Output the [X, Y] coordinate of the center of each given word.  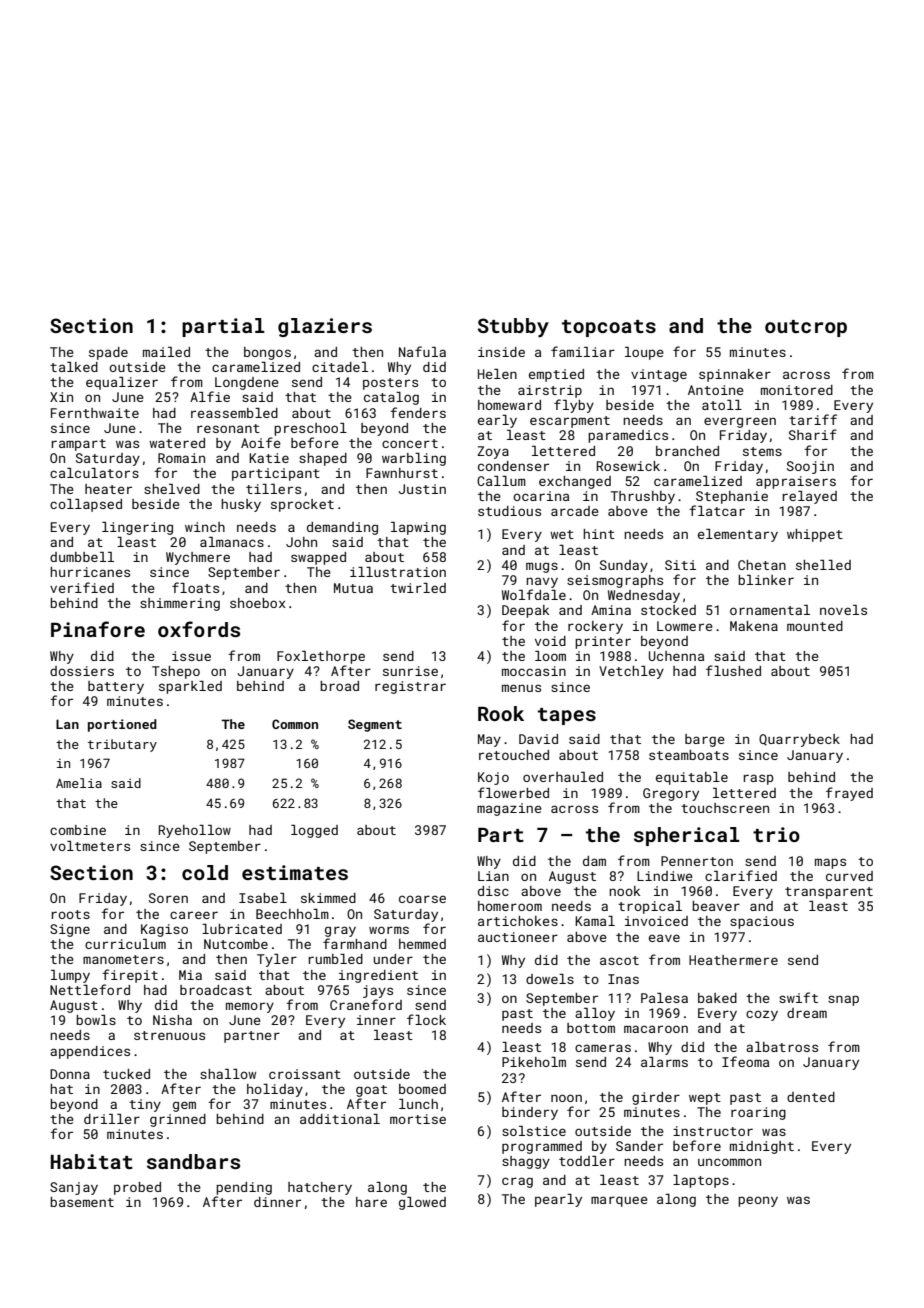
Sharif [813, 434]
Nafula [422, 351]
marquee [619, 1201]
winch [205, 527]
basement [82, 1202]
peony [758, 1201]
